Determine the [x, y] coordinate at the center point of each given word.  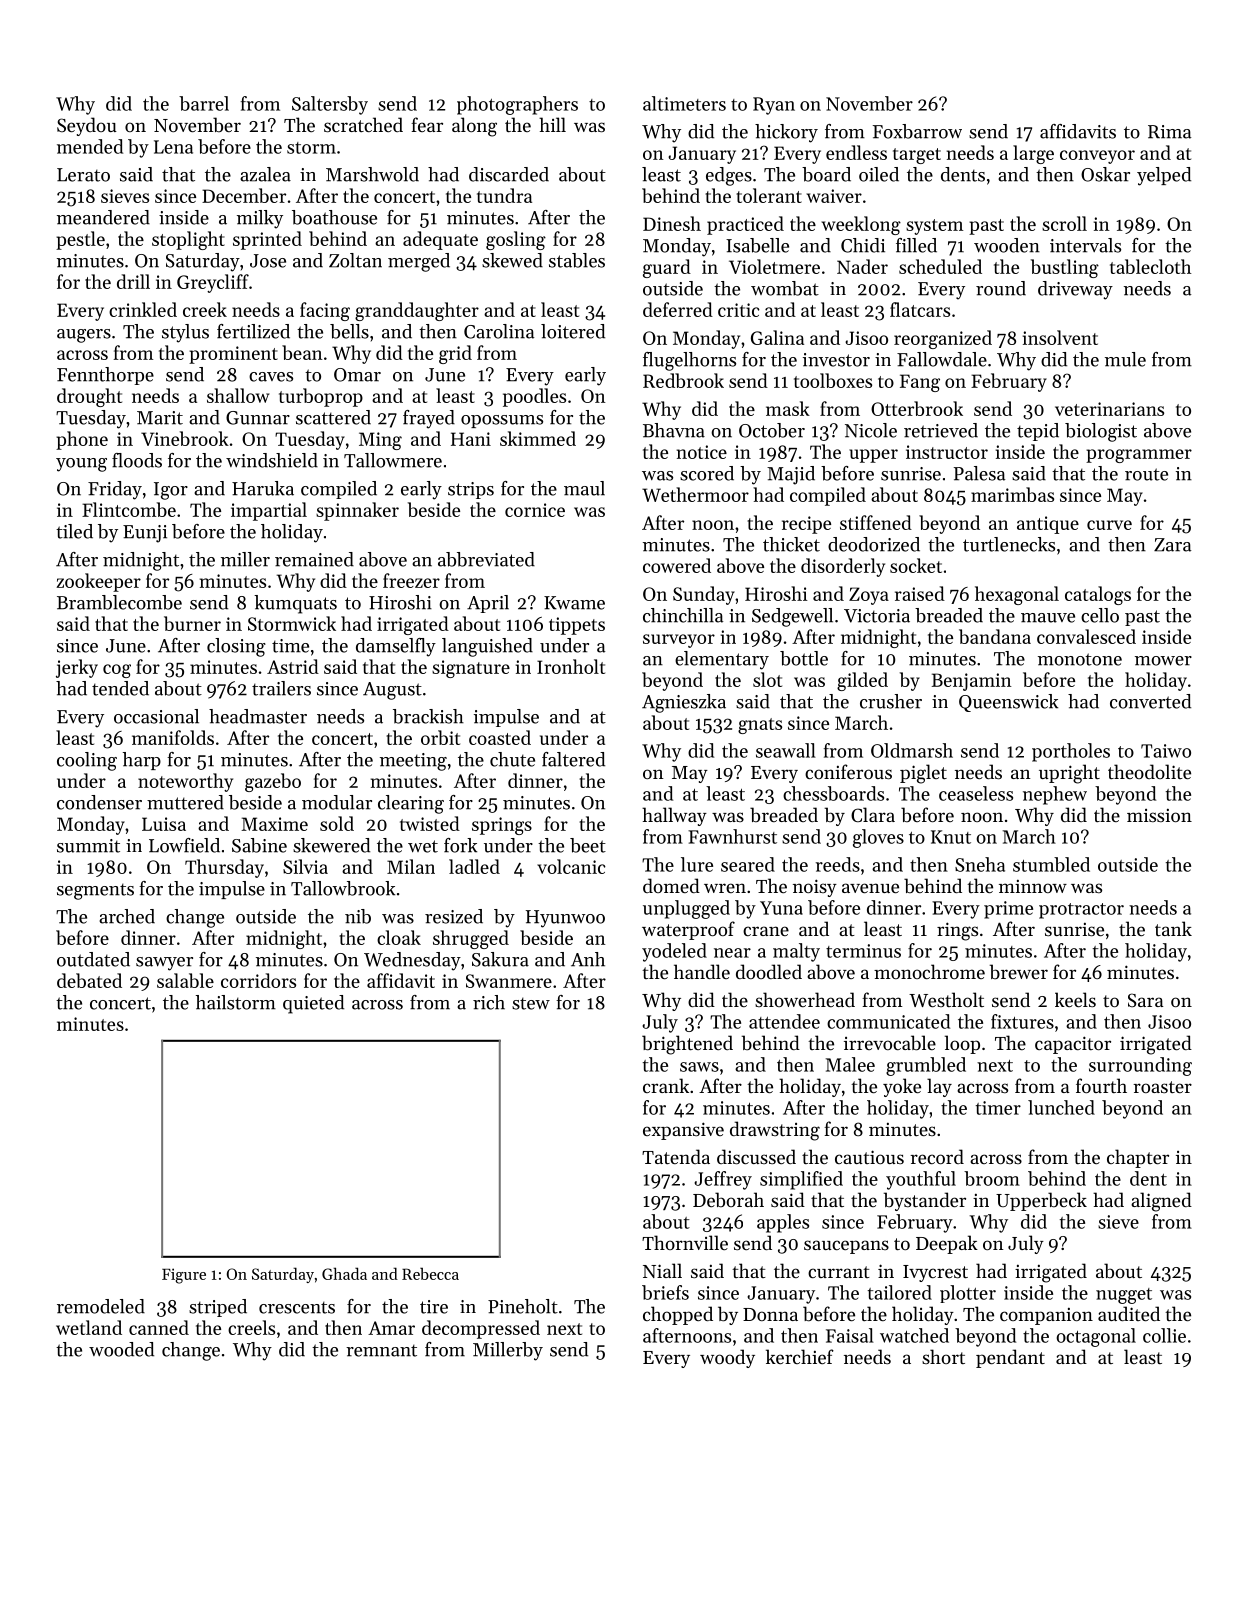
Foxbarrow [917, 131]
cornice [535, 510]
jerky [77, 668]
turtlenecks [1009, 544]
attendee [784, 1021]
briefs [665, 1292]
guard [667, 268]
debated [89, 980]
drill [133, 281]
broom [992, 1178]
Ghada [344, 1273]
